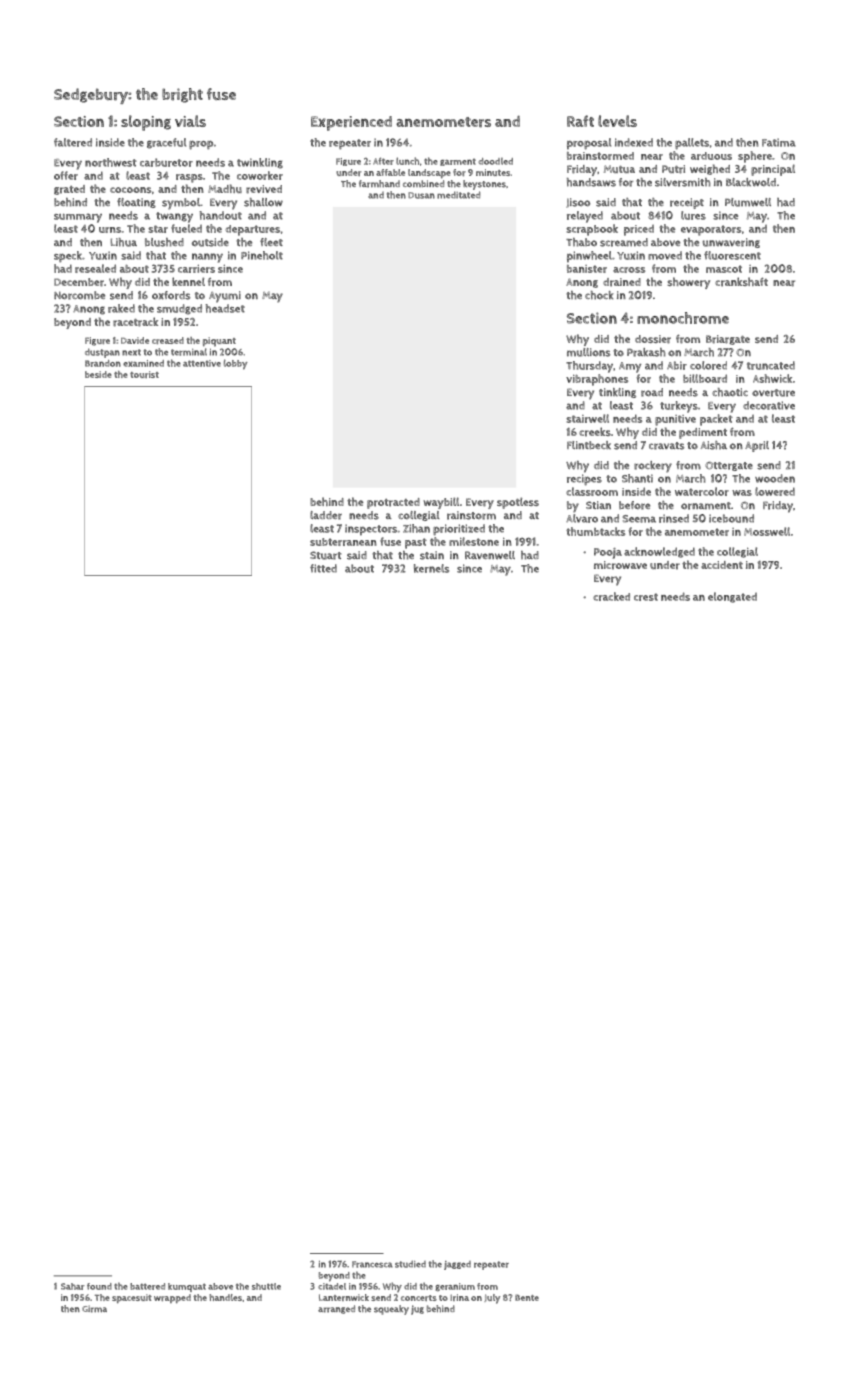 The image size is (849, 1400). Describe the element at coordinates (225, 1297) in the page. I see `handles` at that location.
